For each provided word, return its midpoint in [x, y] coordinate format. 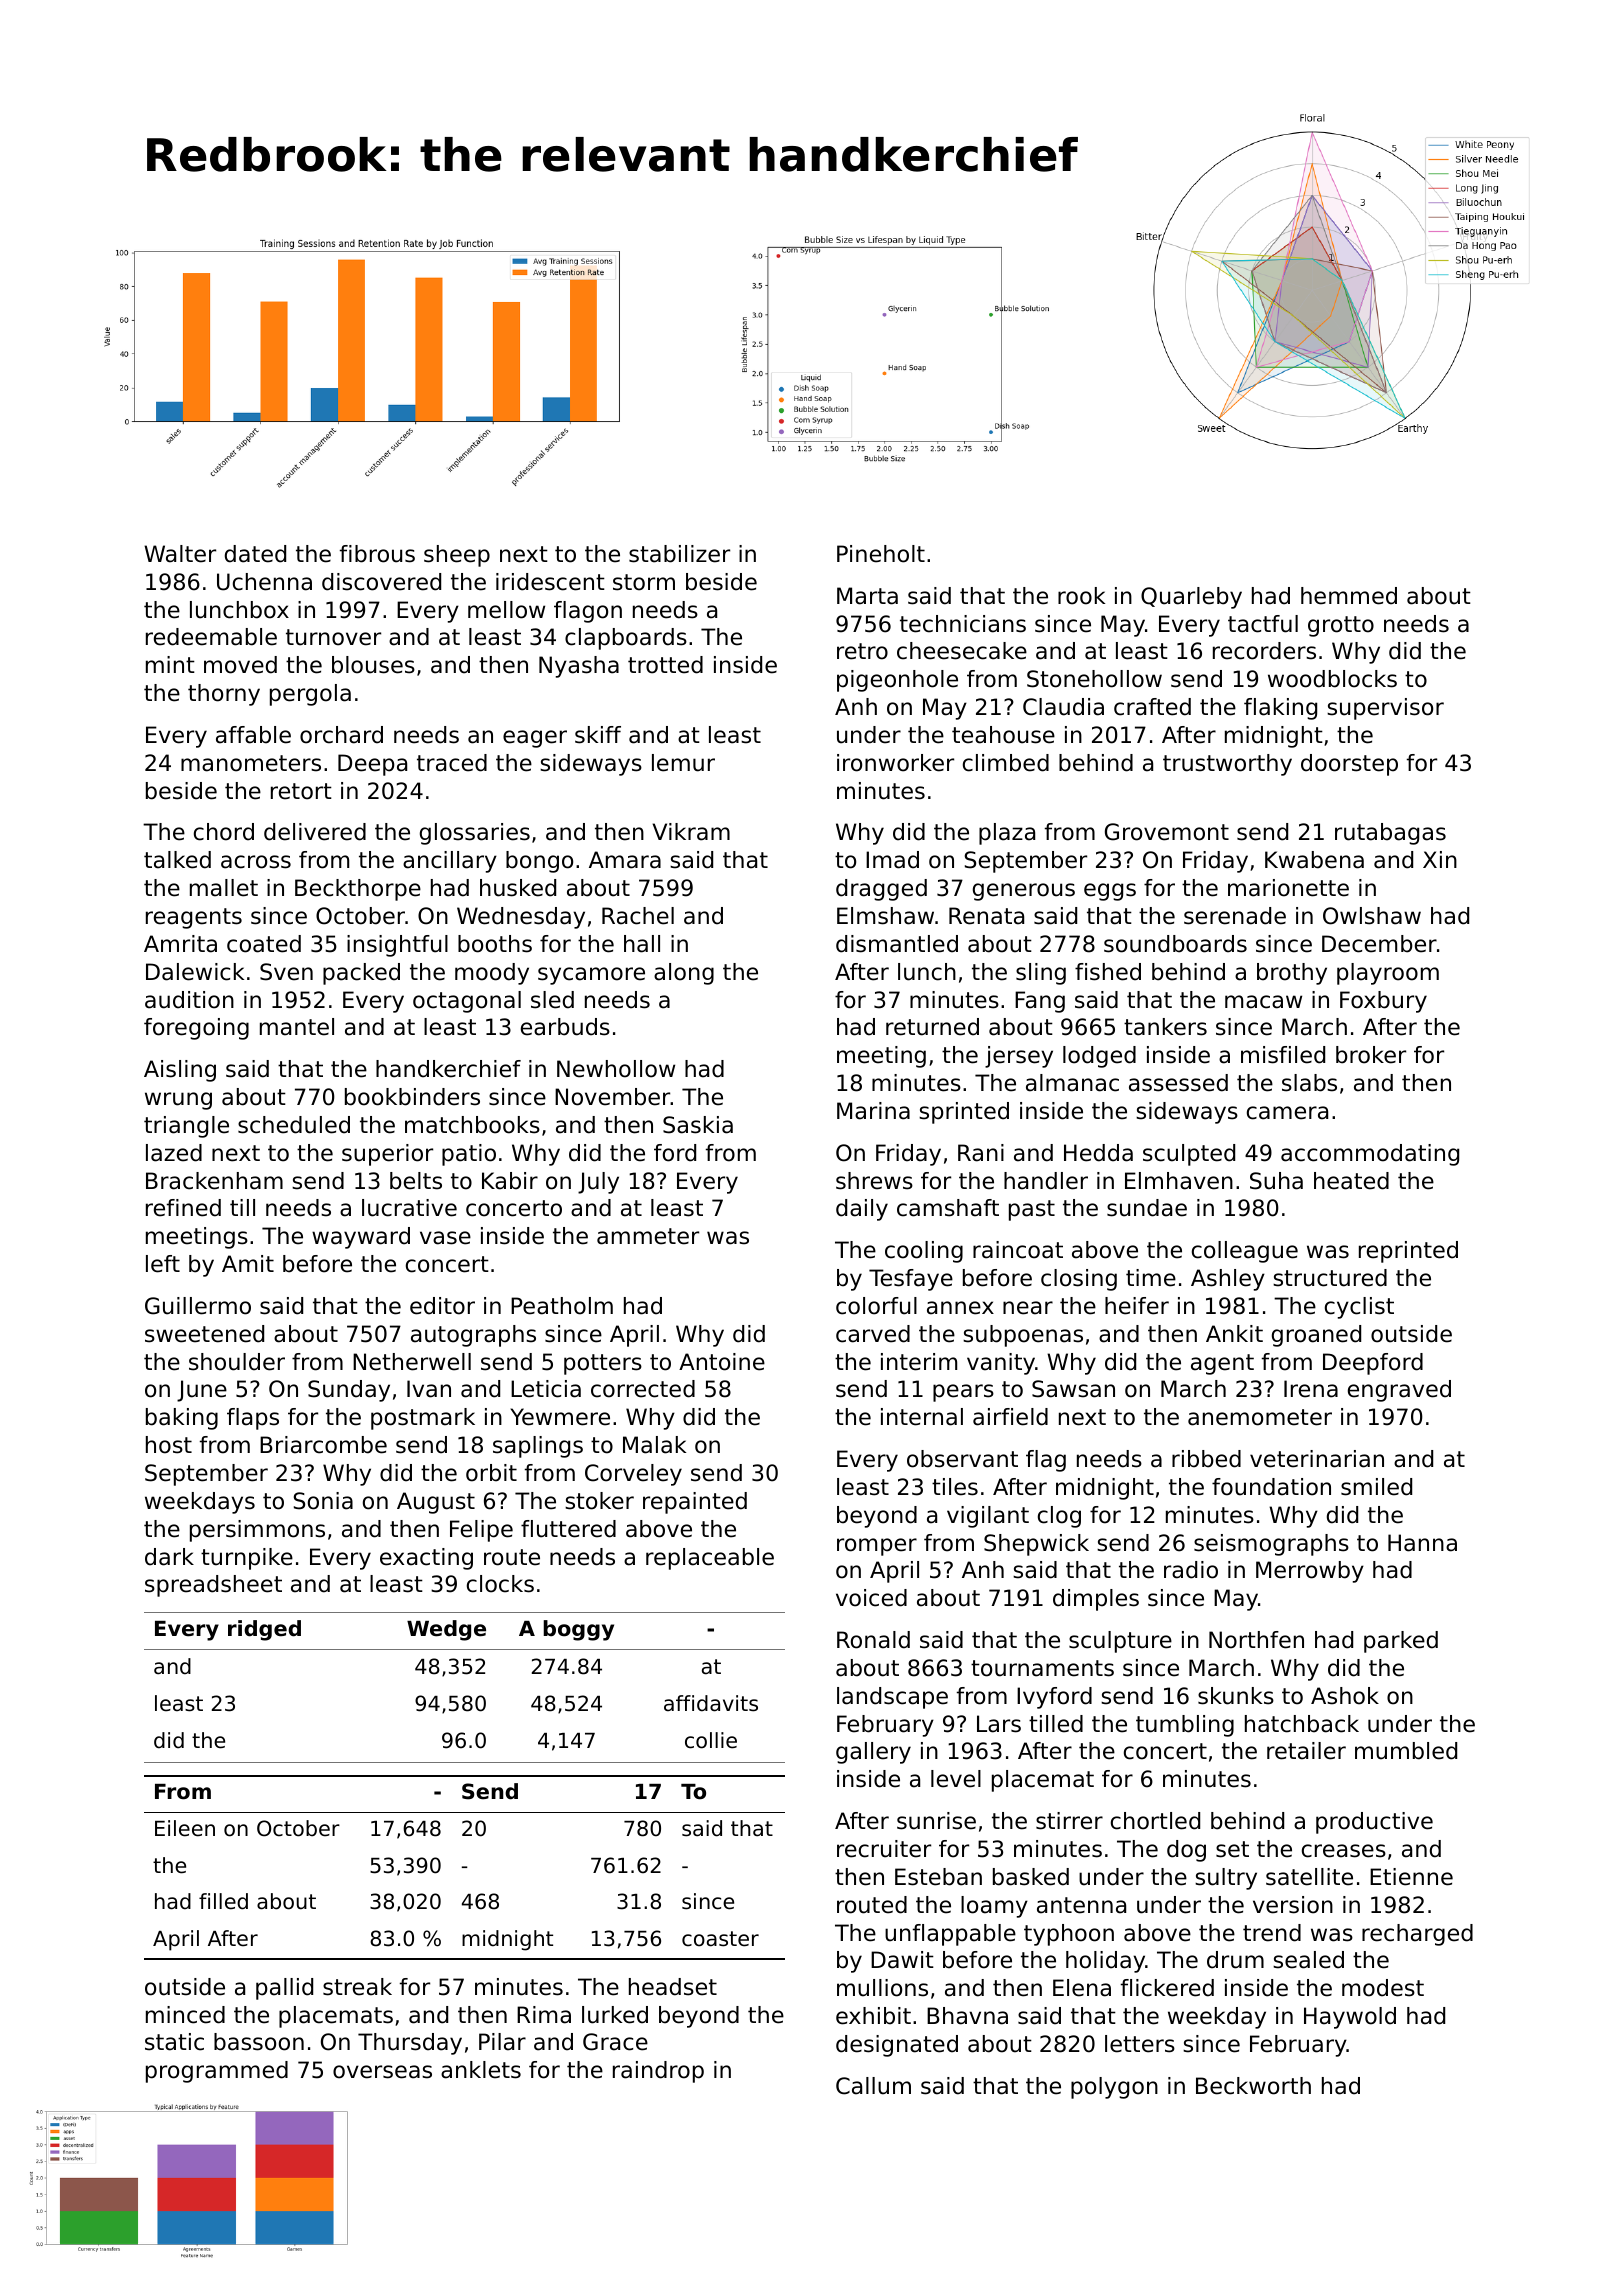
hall [642, 944]
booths [495, 944]
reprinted [1408, 1252]
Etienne [1411, 1877]
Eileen [185, 1828]
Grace [615, 2042]
